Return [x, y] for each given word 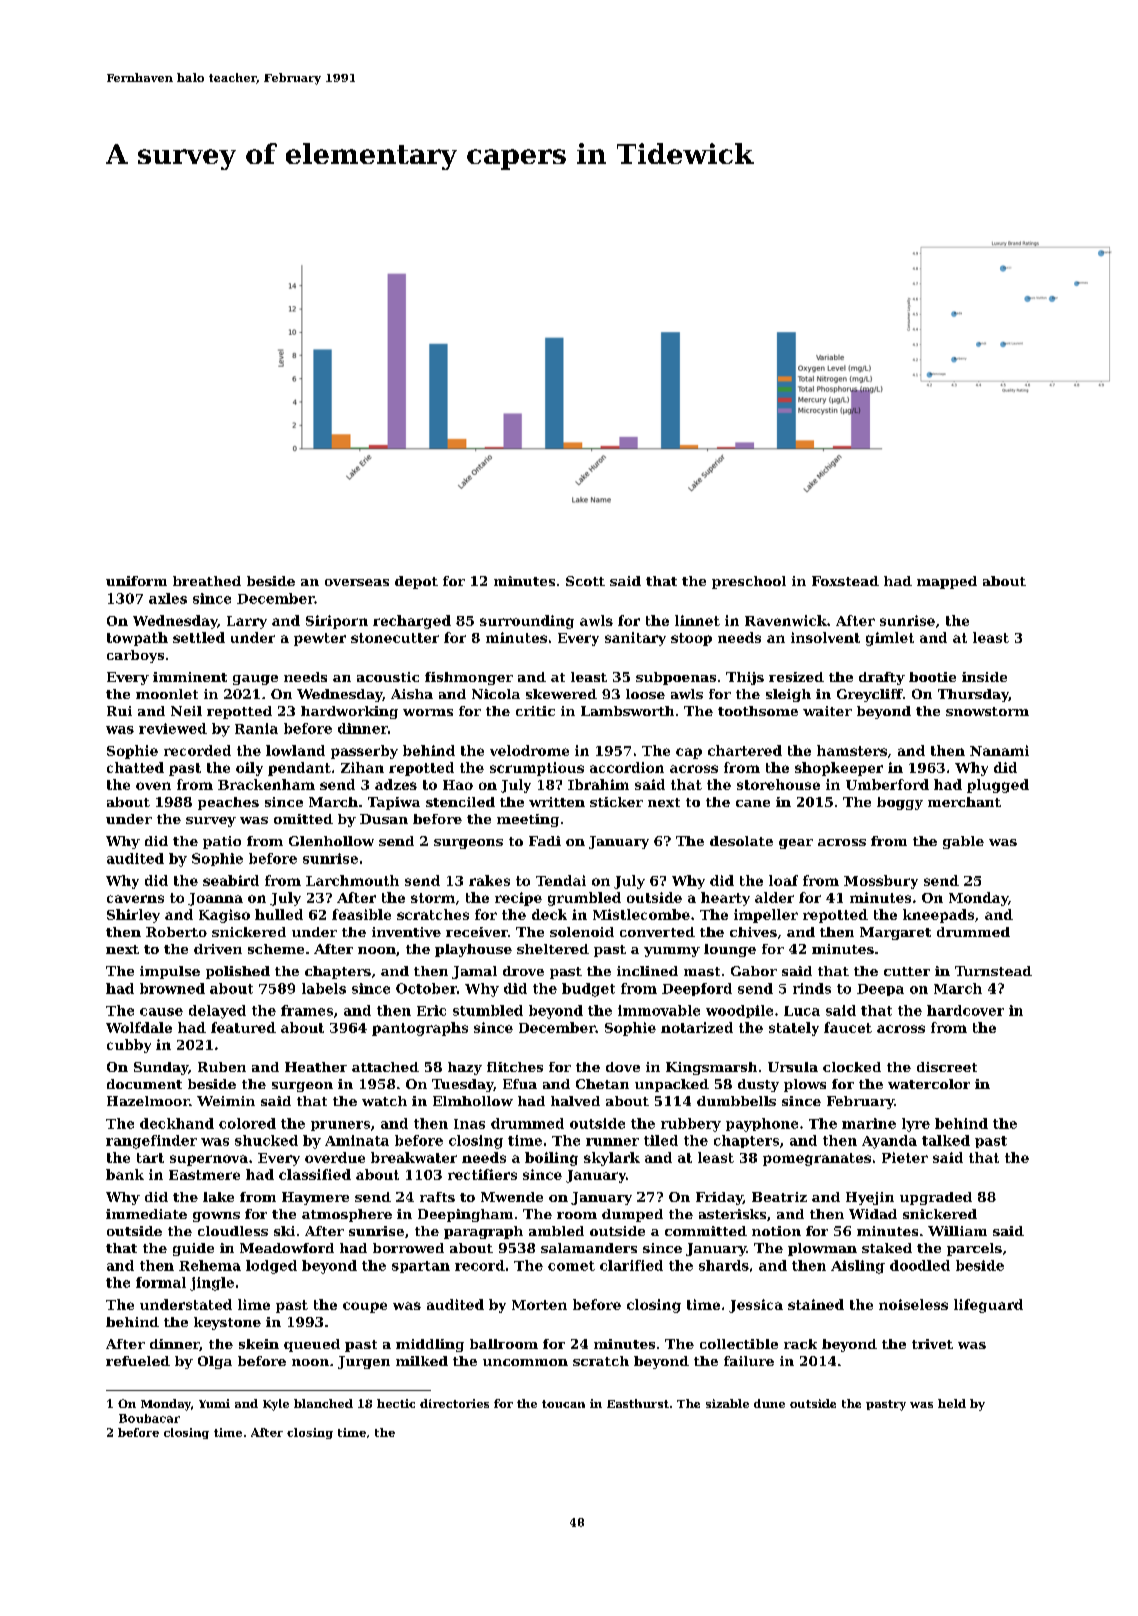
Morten [539, 1305]
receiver [477, 932]
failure [749, 1361]
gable [963, 842]
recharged [412, 622]
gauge [255, 680]
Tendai [561, 880]
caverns [135, 899]
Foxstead [845, 581]
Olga [215, 1362]
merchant [964, 802]
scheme [276, 949]
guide [193, 1249]
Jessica [756, 1306]
